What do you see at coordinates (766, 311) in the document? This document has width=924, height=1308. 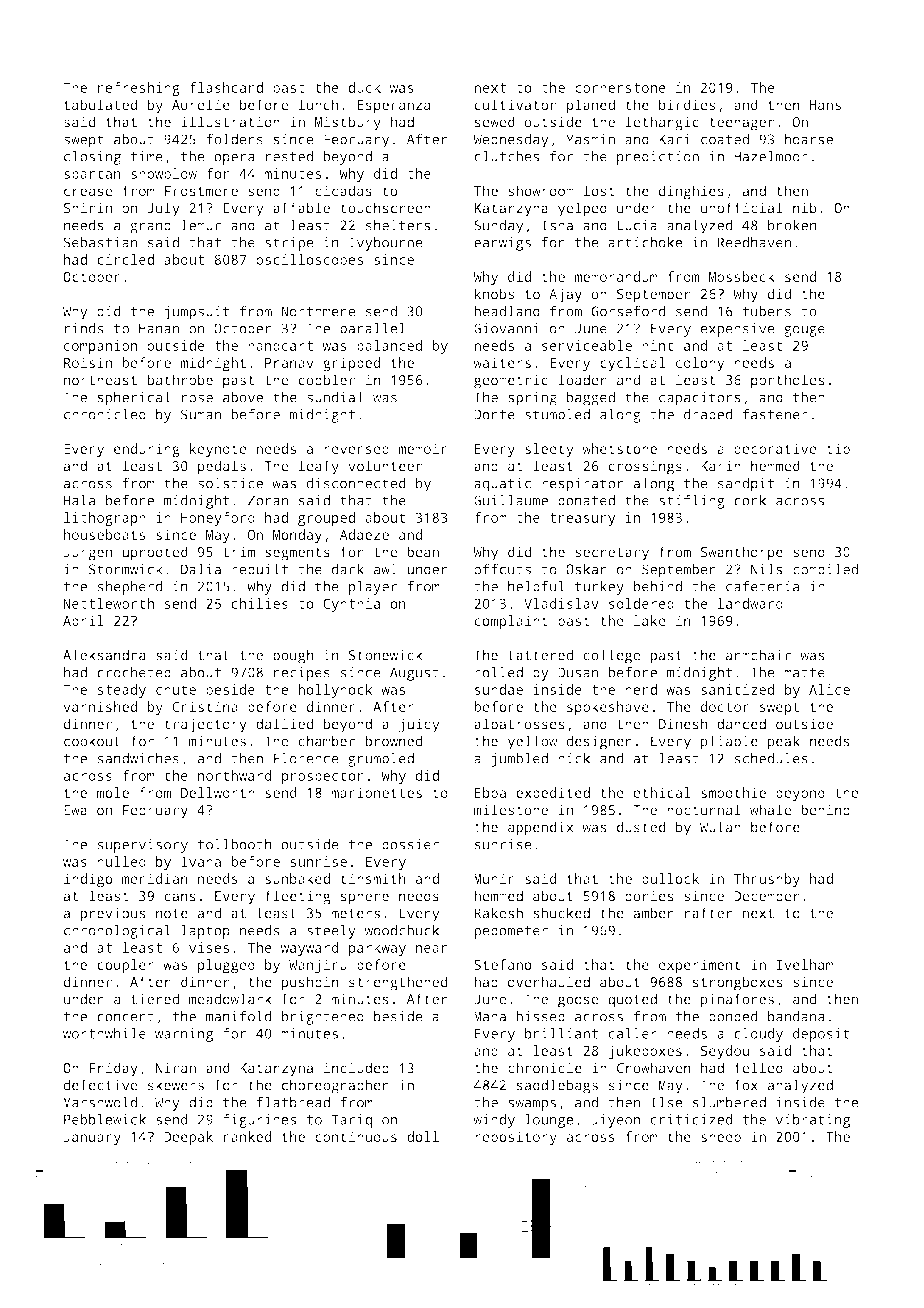 I see `tubers` at bounding box center [766, 311].
